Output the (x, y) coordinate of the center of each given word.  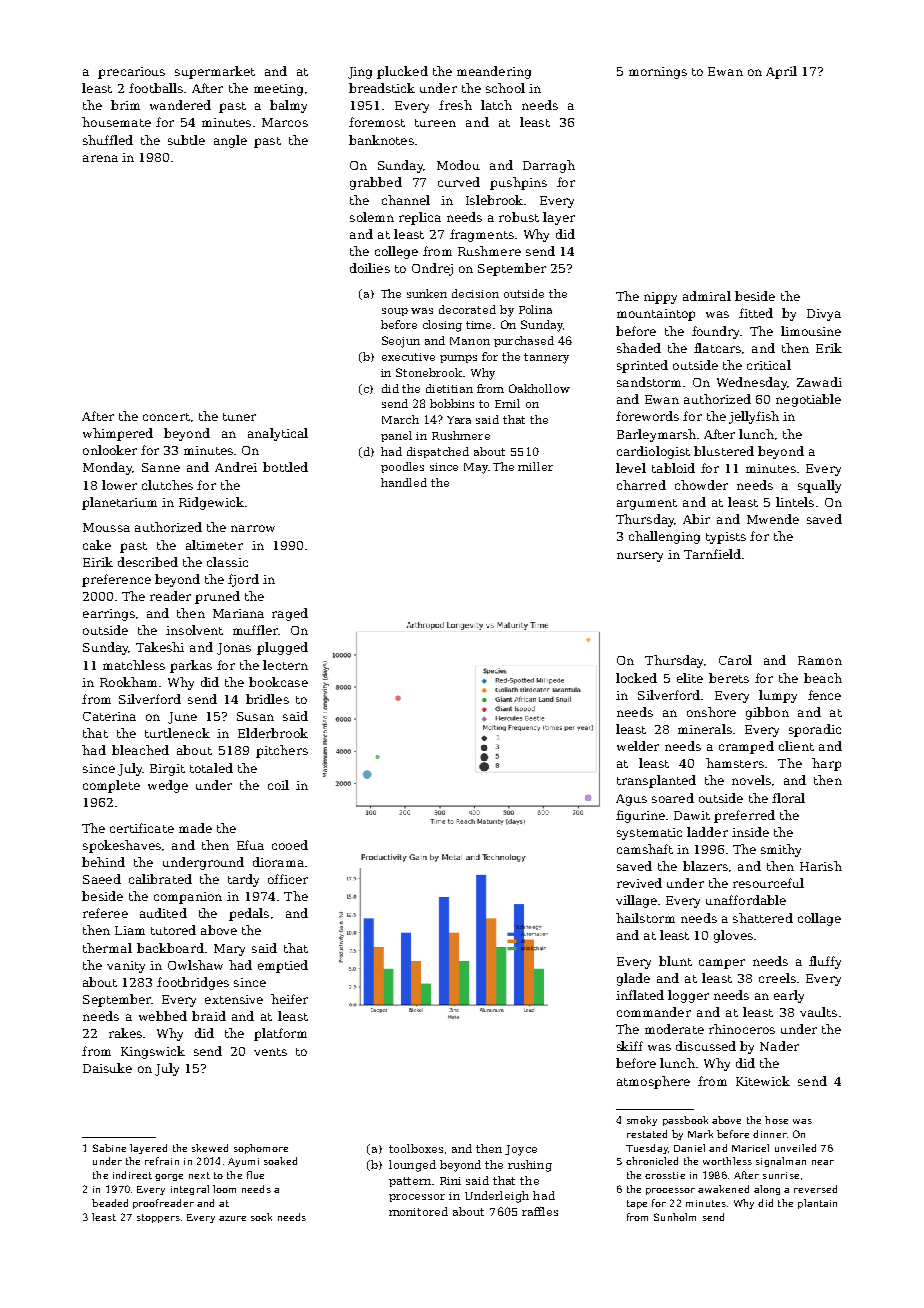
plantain (817, 1204)
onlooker (110, 450)
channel (406, 200)
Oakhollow (539, 388)
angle (230, 141)
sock (261, 1217)
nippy (660, 298)
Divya (824, 315)
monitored (418, 1211)
